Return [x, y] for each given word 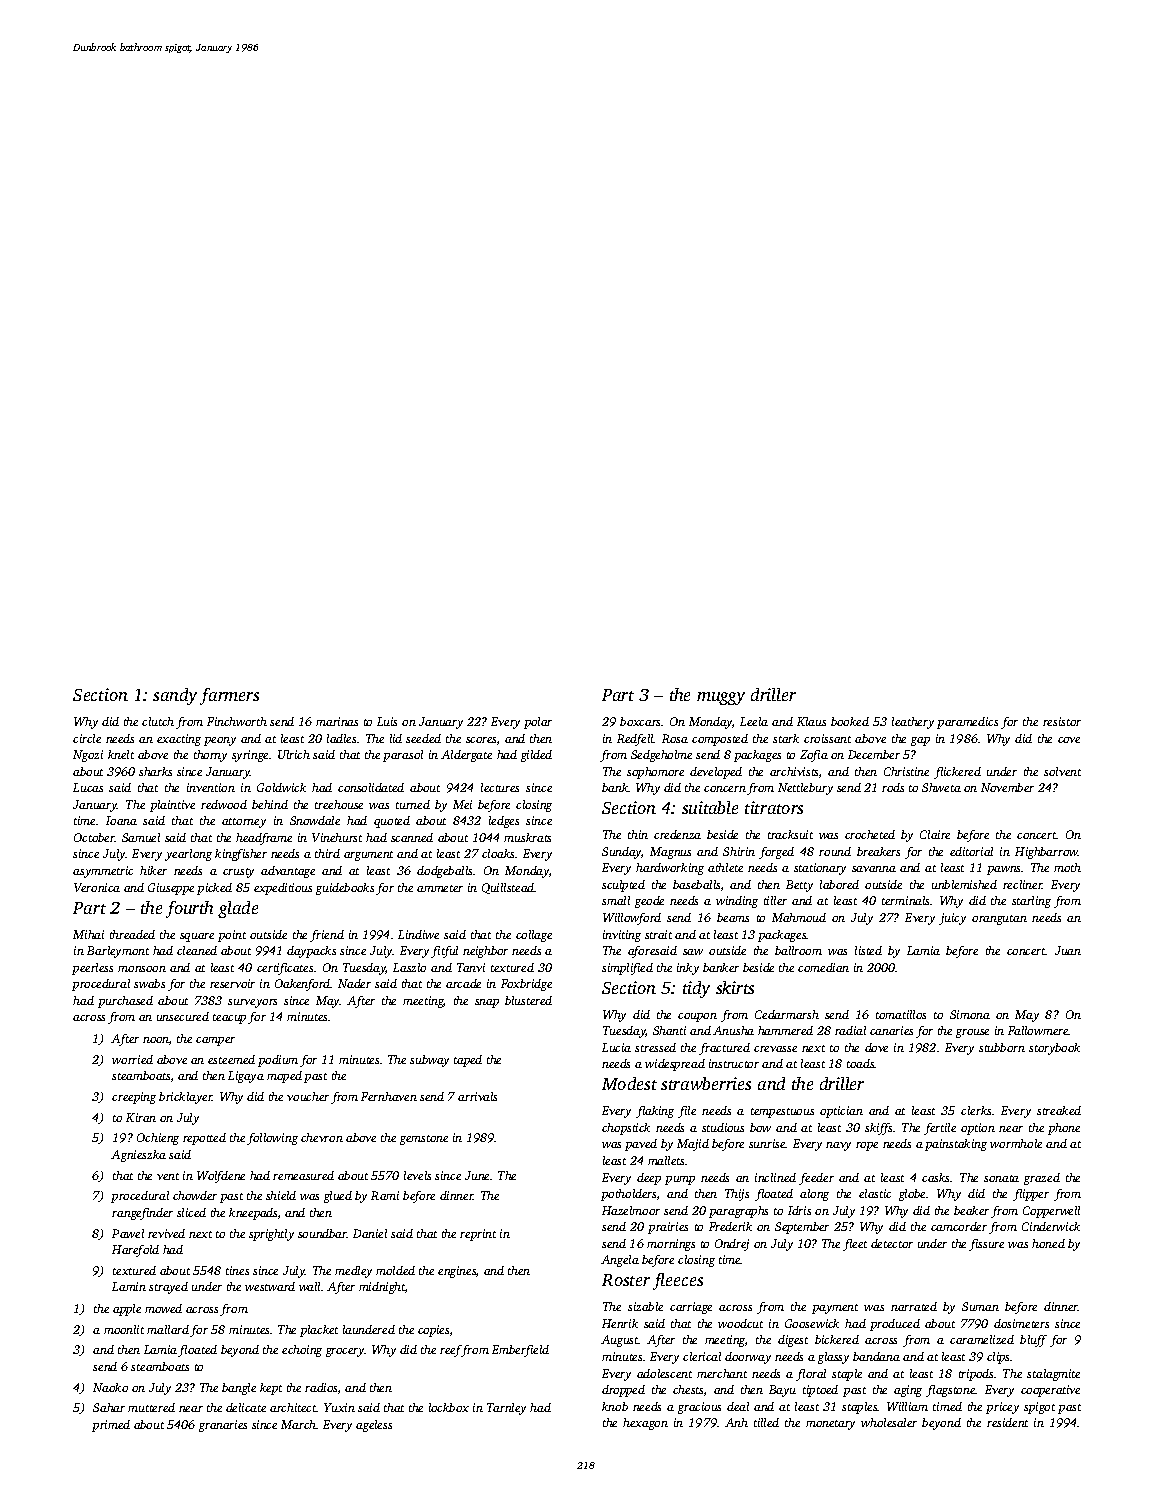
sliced [191, 1212]
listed [868, 950]
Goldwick [281, 787]
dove [876, 1047]
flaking [655, 1112]
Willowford [632, 919]
